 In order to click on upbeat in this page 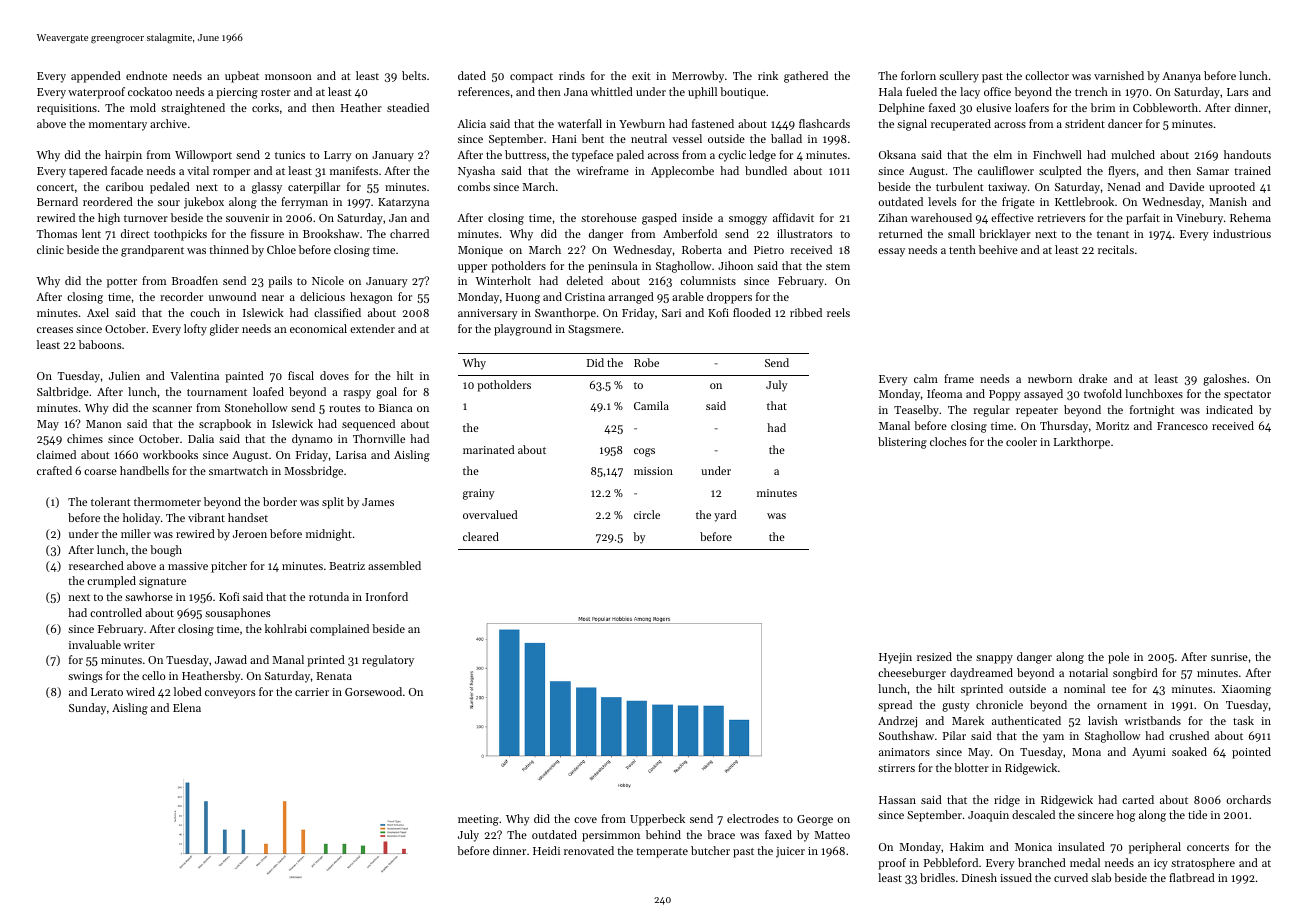, I will do `click(242, 77)`.
